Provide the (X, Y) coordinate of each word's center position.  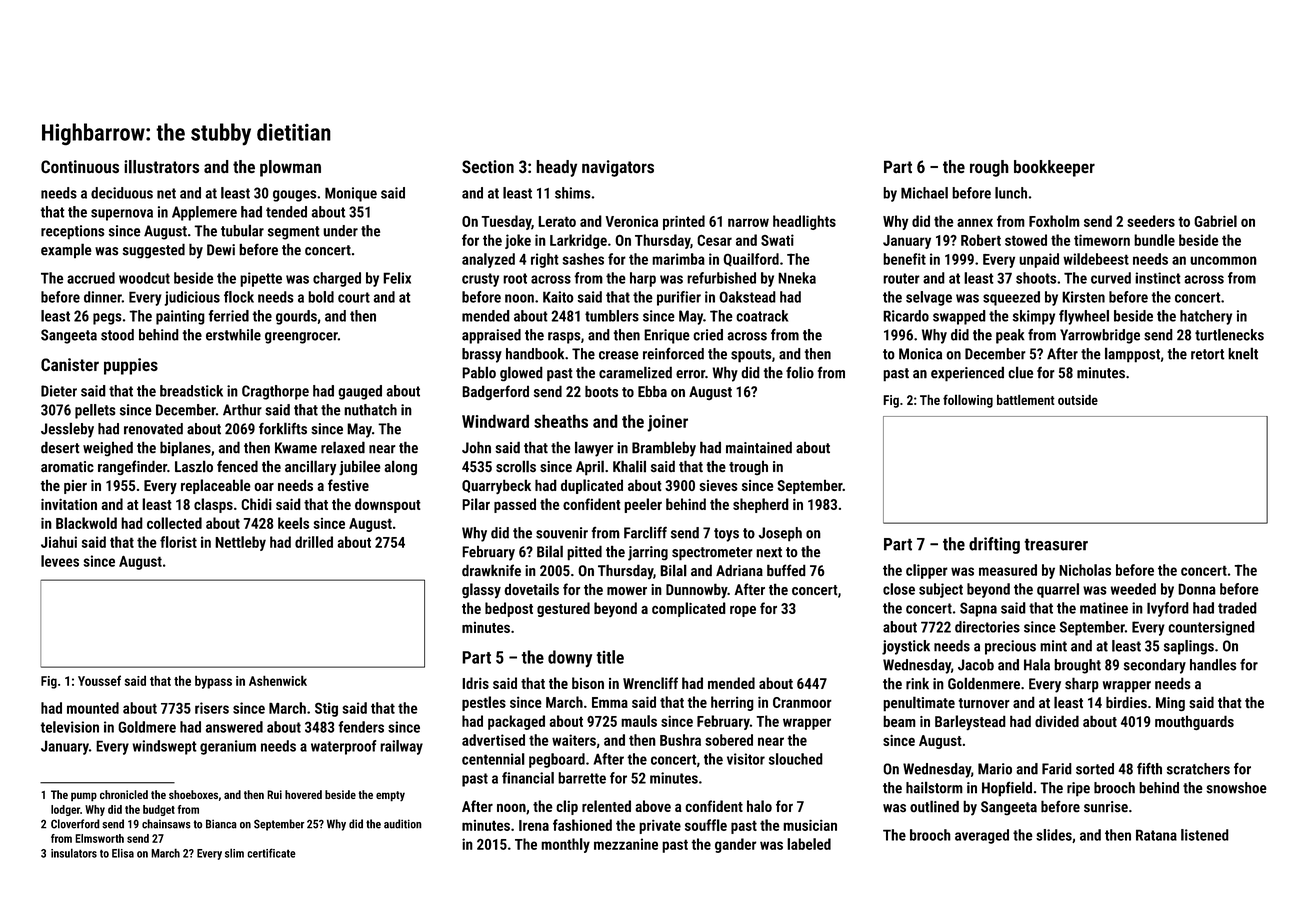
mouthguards (1194, 722)
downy (570, 658)
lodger (65, 810)
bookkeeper (1054, 168)
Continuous (80, 167)
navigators (618, 168)
